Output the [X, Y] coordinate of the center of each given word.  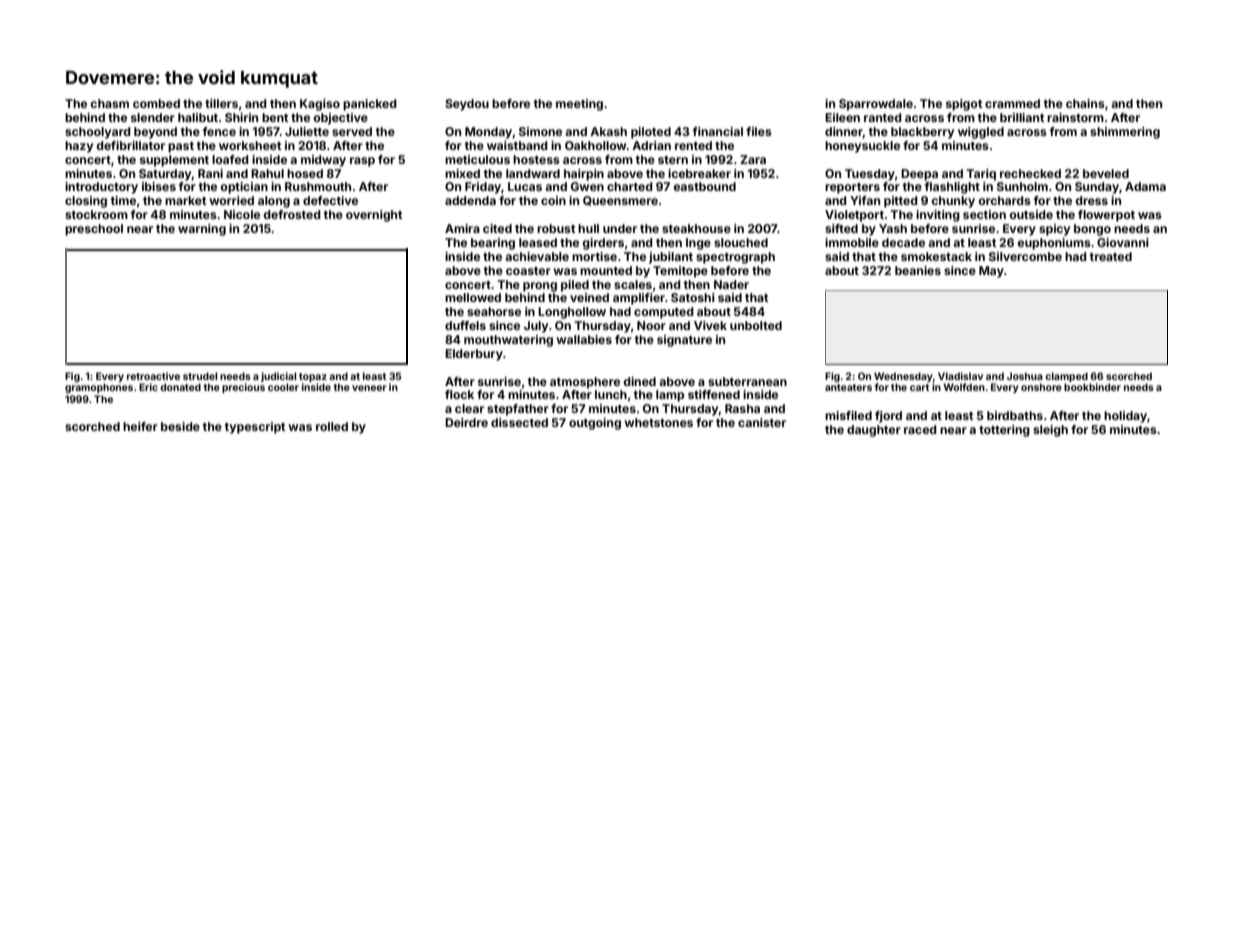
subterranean [747, 381]
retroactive [153, 376]
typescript [255, 428]
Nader [731, 284]
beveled [1106, 173]
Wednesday [903, 377]
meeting [579, 105]
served [352, 131]
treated [1111, 256]
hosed [305, 173]
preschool [94, 230]
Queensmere [620, 201]
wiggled [981, 133]
